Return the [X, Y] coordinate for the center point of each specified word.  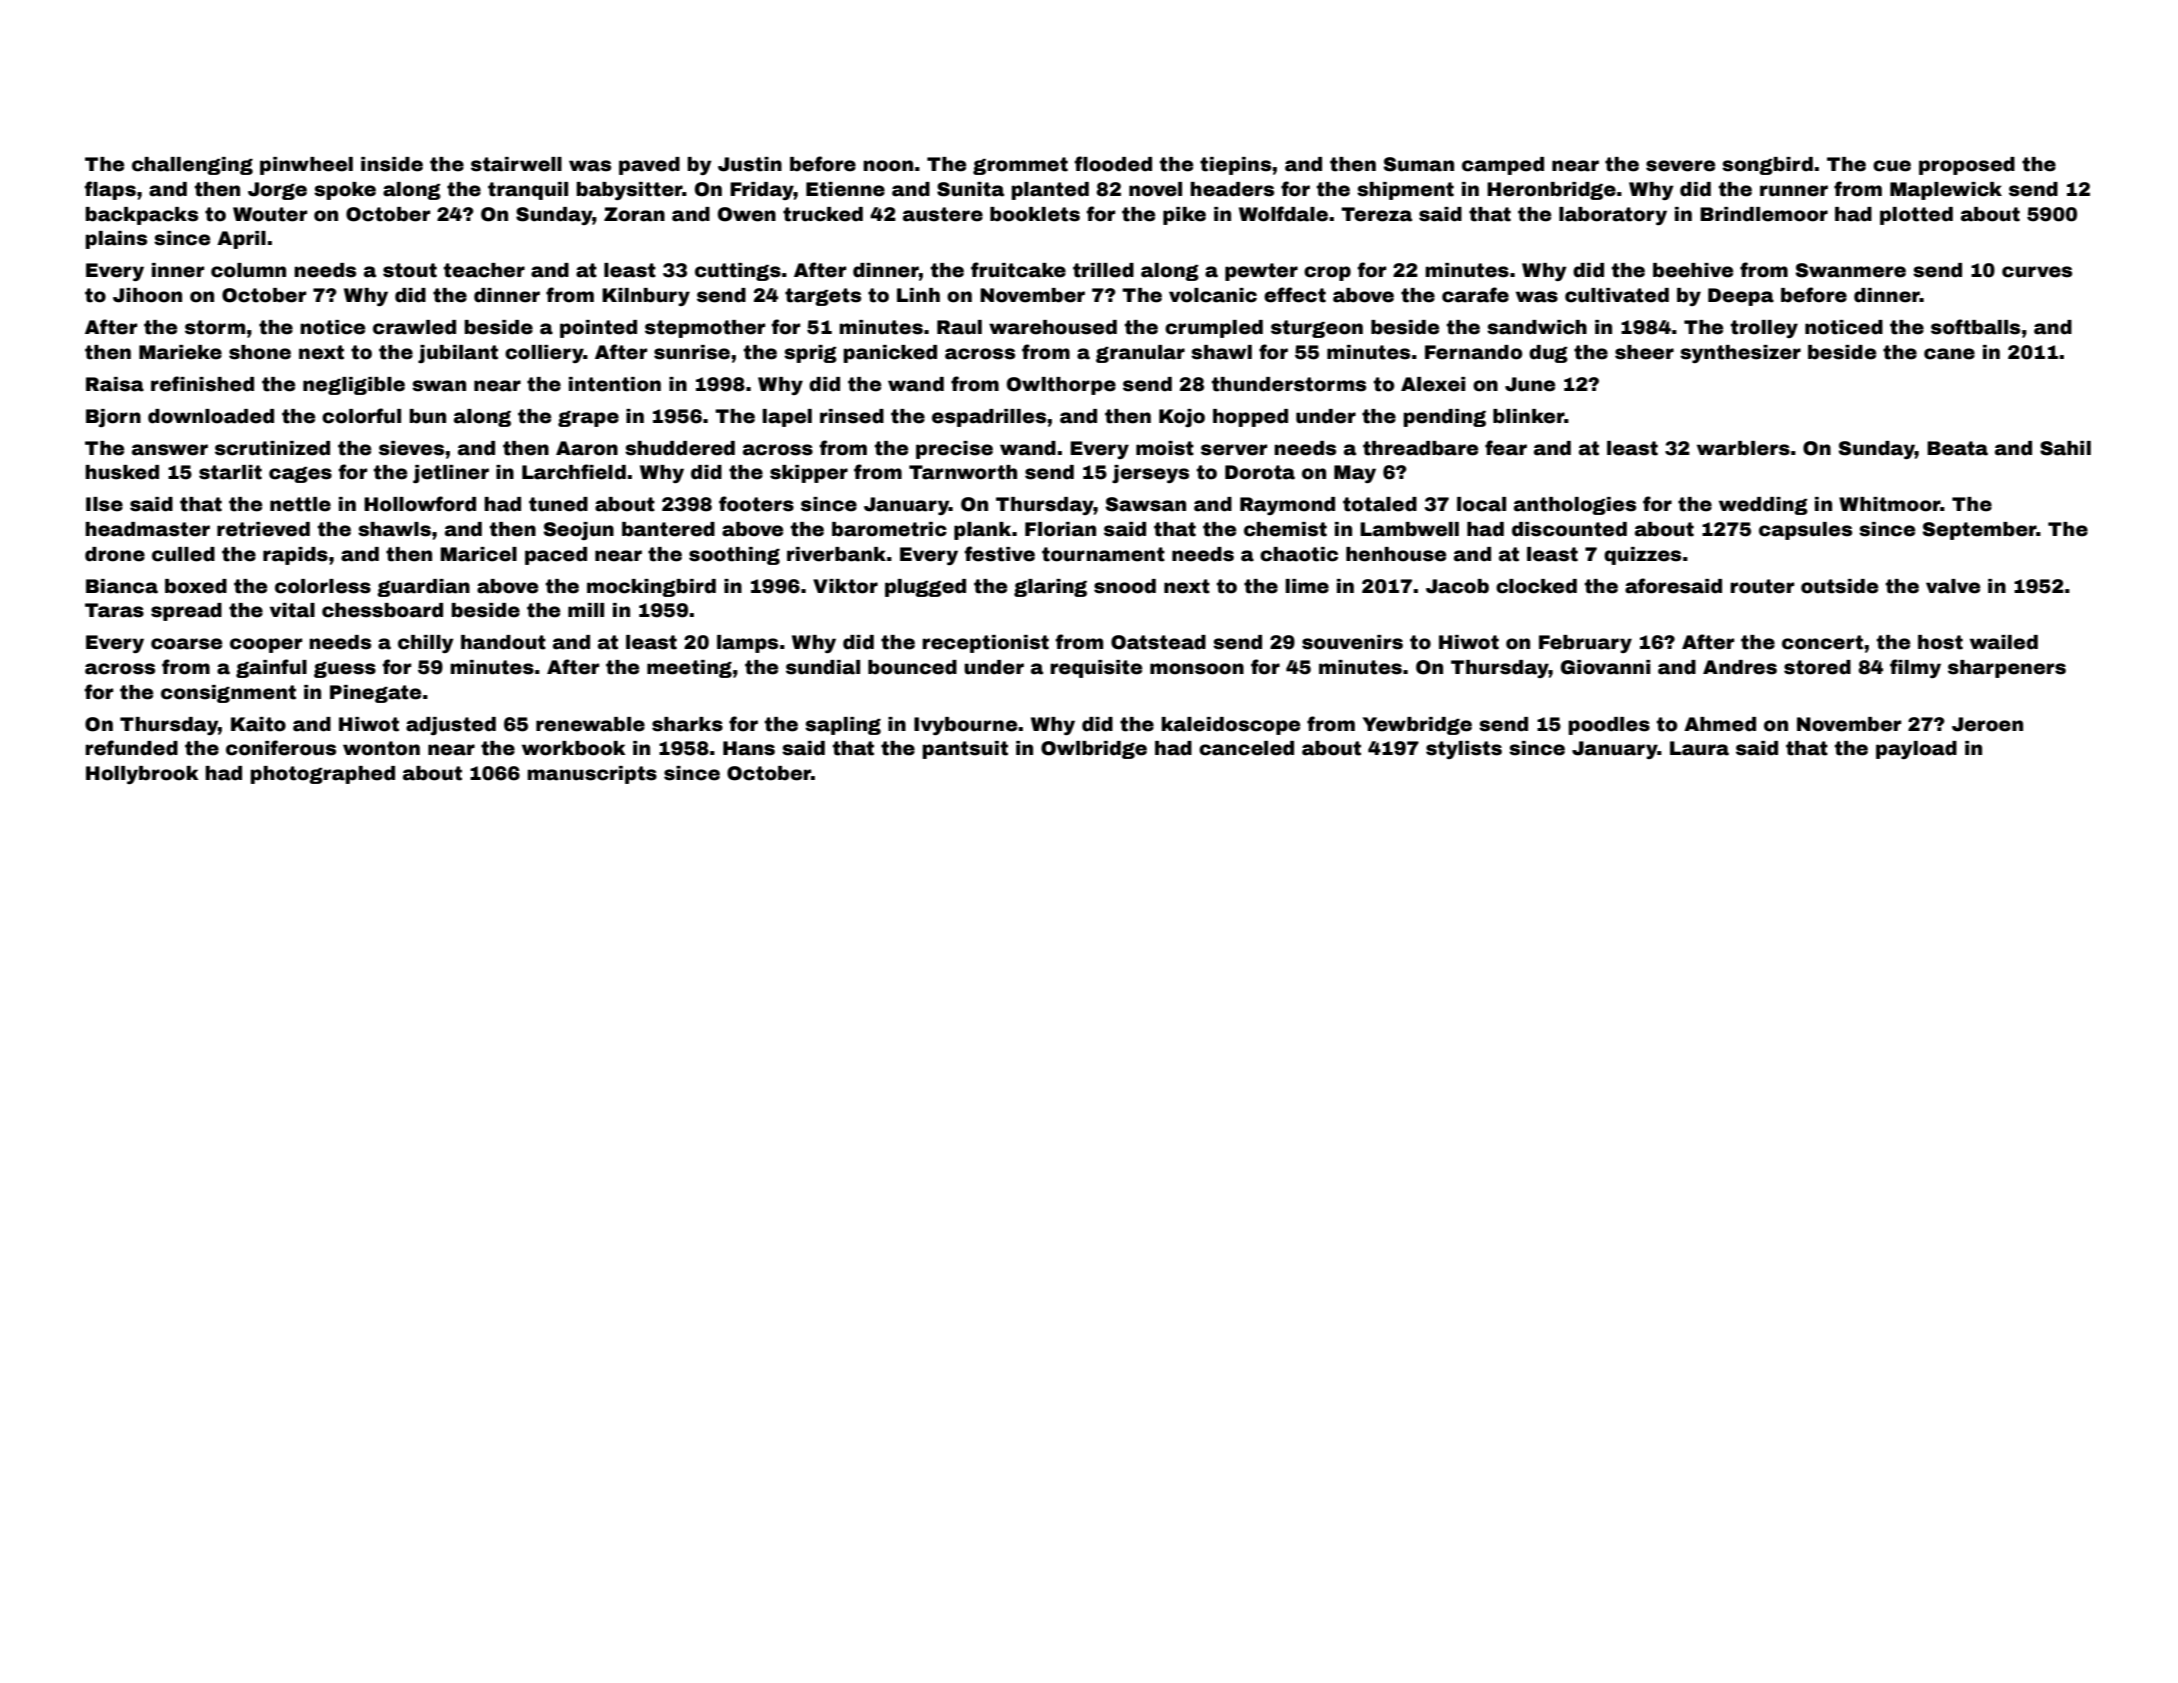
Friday [762, 191]
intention [615, 384]
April [241, 240]
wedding [1763, 506]
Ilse [104, 504]
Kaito [258, 724]
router [1762, 586]
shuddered [680, 448]
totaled [1380, 504]
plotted [1916, 216]
